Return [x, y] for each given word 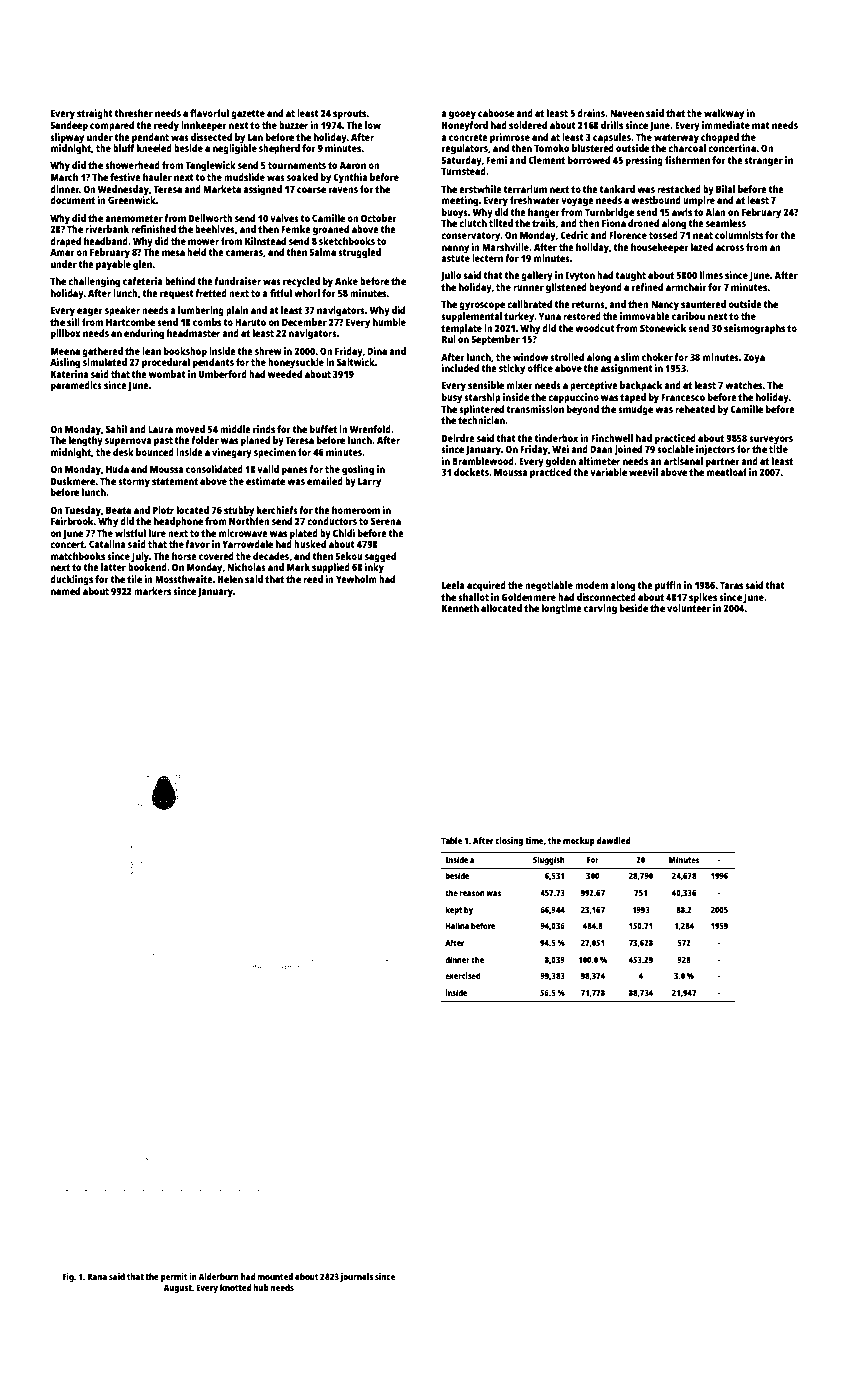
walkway [724, 114]
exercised [463, 975]
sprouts [350, 115]
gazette [248, 115]
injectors [715, 450]
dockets [471, 472]
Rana [97, 1276]
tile [134, 579]
